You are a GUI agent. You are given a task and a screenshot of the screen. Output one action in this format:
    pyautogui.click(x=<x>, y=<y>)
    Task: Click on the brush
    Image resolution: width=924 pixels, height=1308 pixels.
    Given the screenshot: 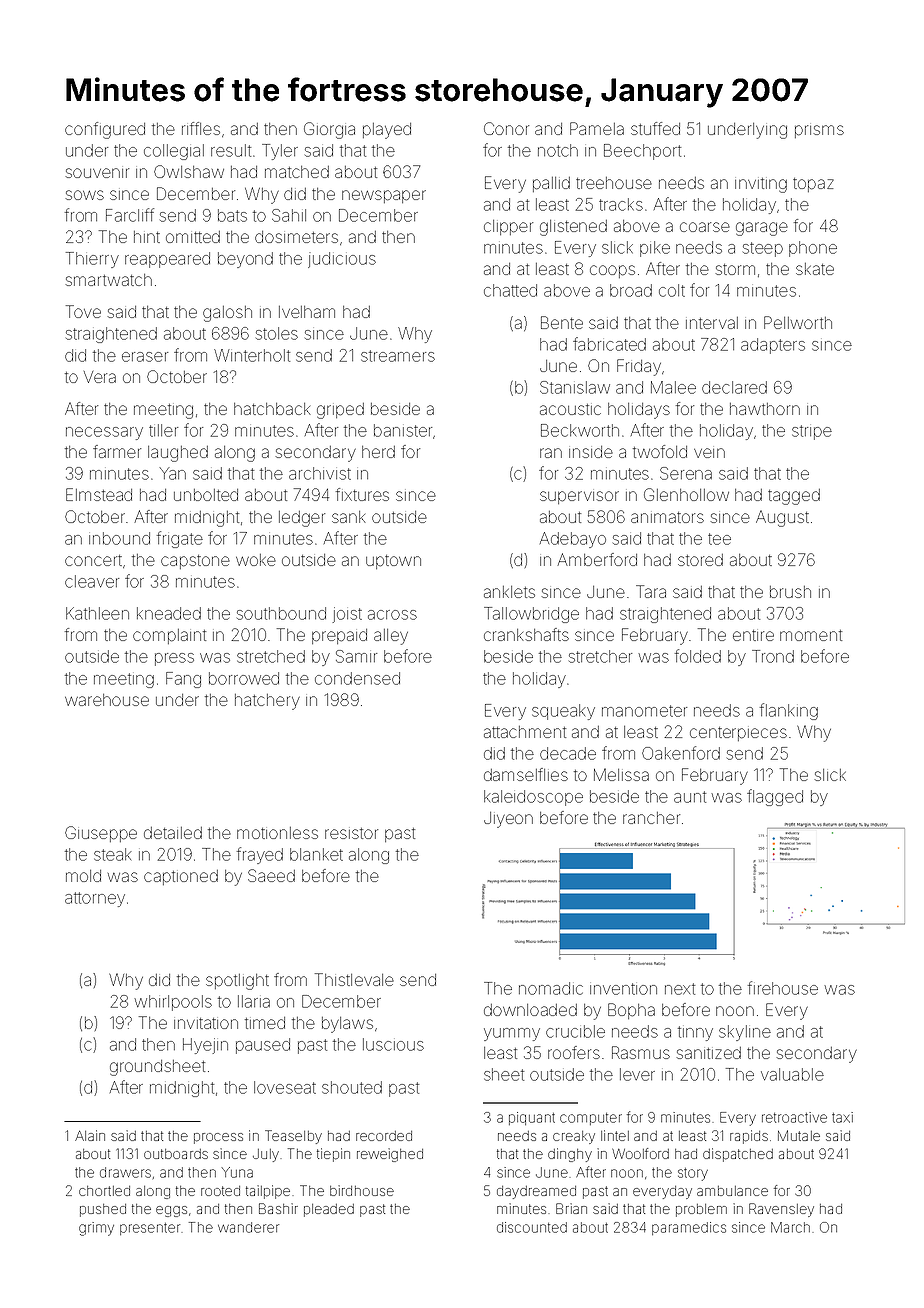 What is the action you would take?
    pyautogui.click(x=790, y=592)
